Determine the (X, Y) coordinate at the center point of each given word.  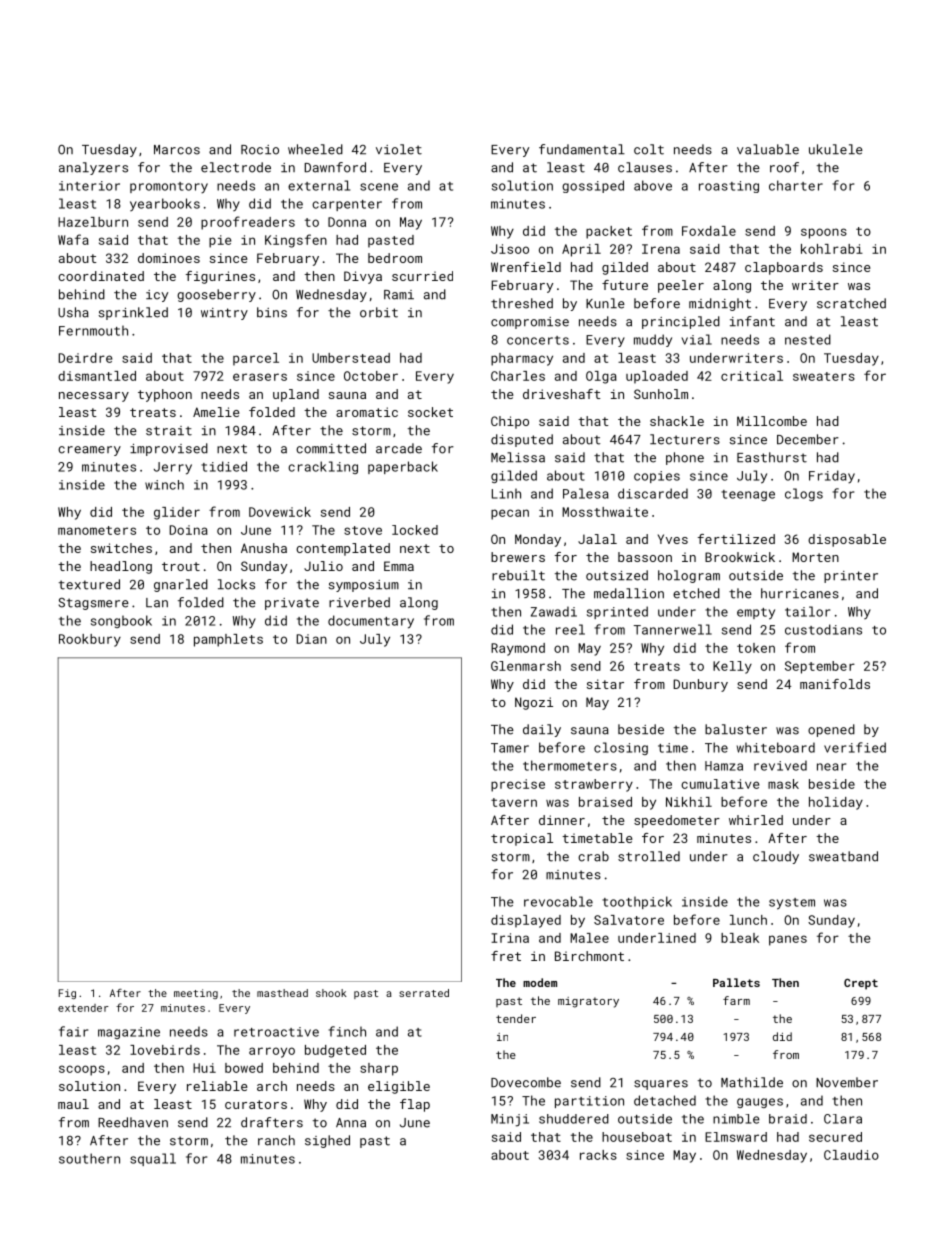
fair (73, 1031)
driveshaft (562, 394)
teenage (748, 495)
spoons (824, 233)
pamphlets (228, 640)
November (847, 1082)
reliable (217, 1086)
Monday (538, 540)
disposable (847, 540)
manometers (97, 530)
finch (347, 1031)
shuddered (574, 1119)
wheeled (315, 149)
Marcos (177, 150)
